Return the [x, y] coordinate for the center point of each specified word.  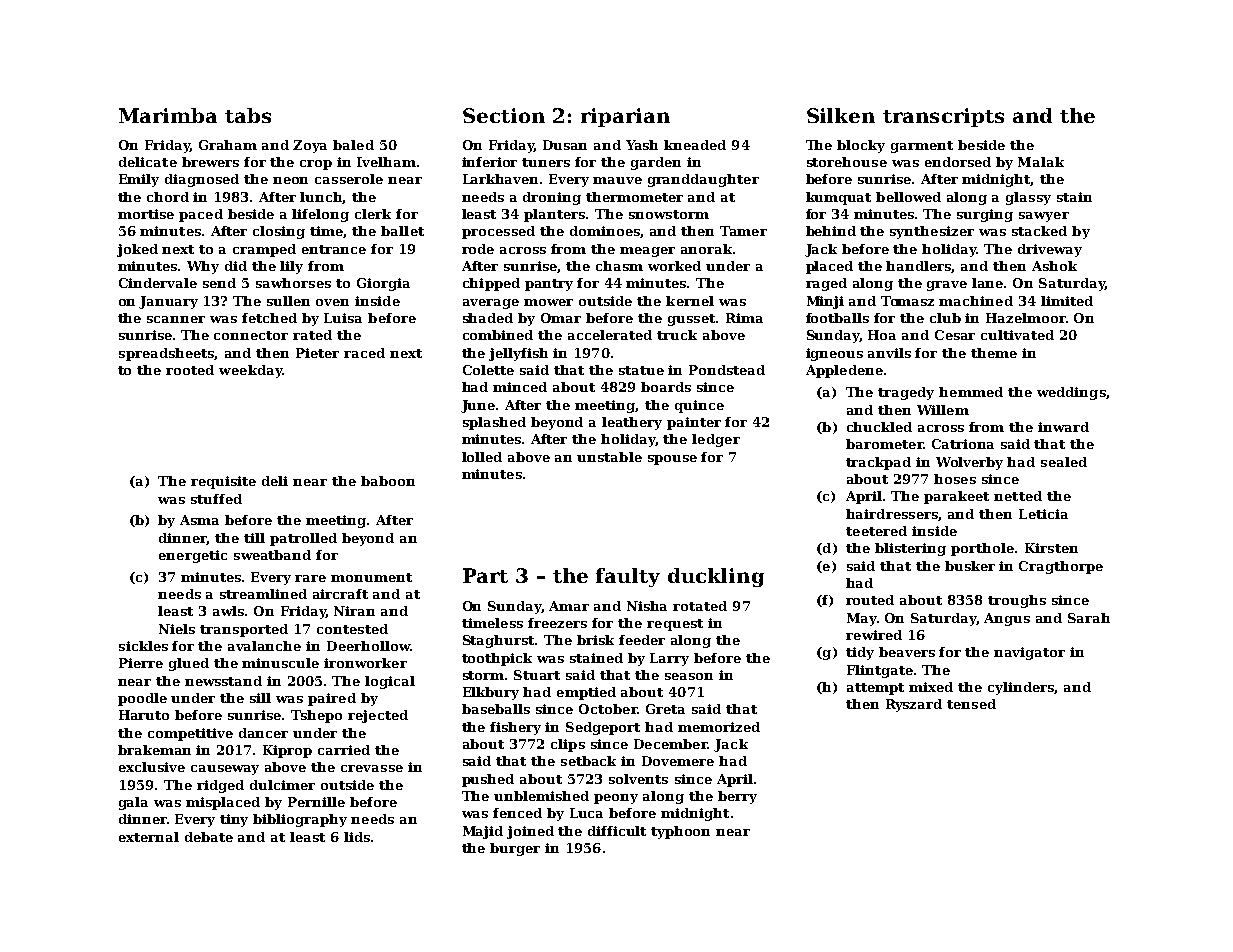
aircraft [340, 594]
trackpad [878, 463]
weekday [250, 371]
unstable [609, 457]
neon [290, 180]
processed [498, 232]
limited [1067, 301]
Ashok [1054, 266]
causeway [225, 770]
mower [548, 302]
